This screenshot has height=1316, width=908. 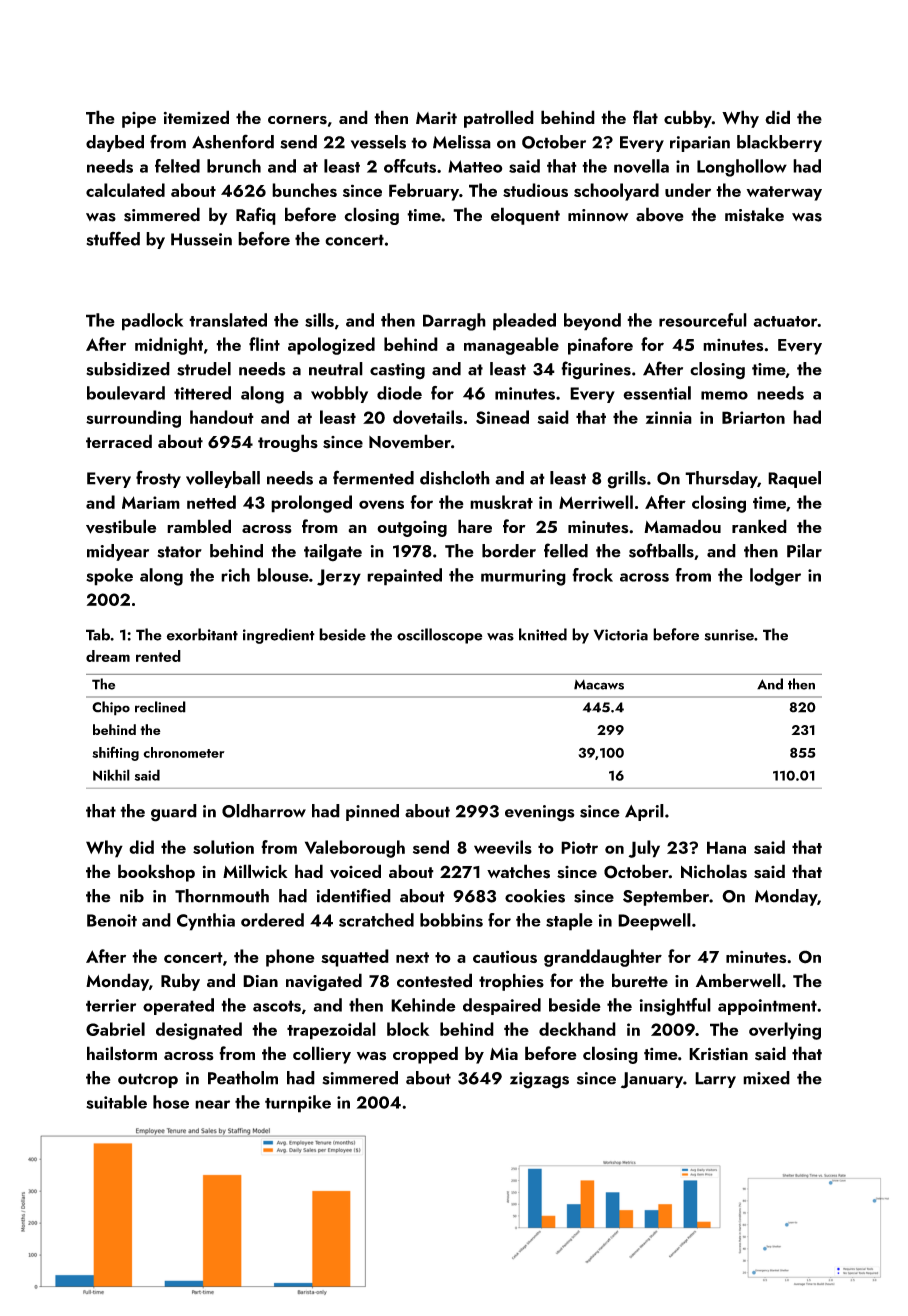 What do you see at coordinates (738, 980) in the screenshot?
I see `Amberwell` at bounding box center [738, 980].
